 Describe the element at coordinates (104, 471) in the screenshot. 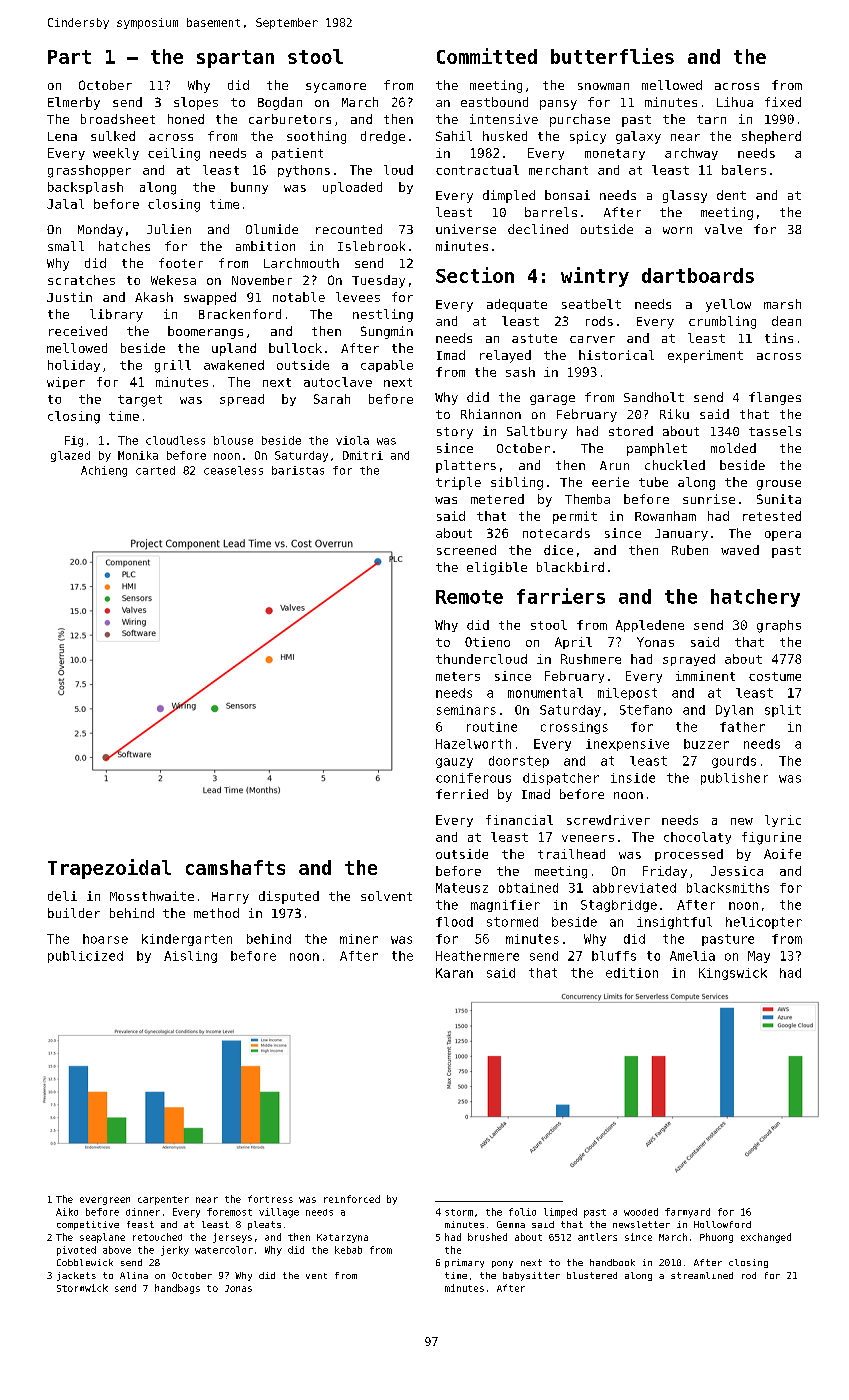

I see `Achieng` at that location.
